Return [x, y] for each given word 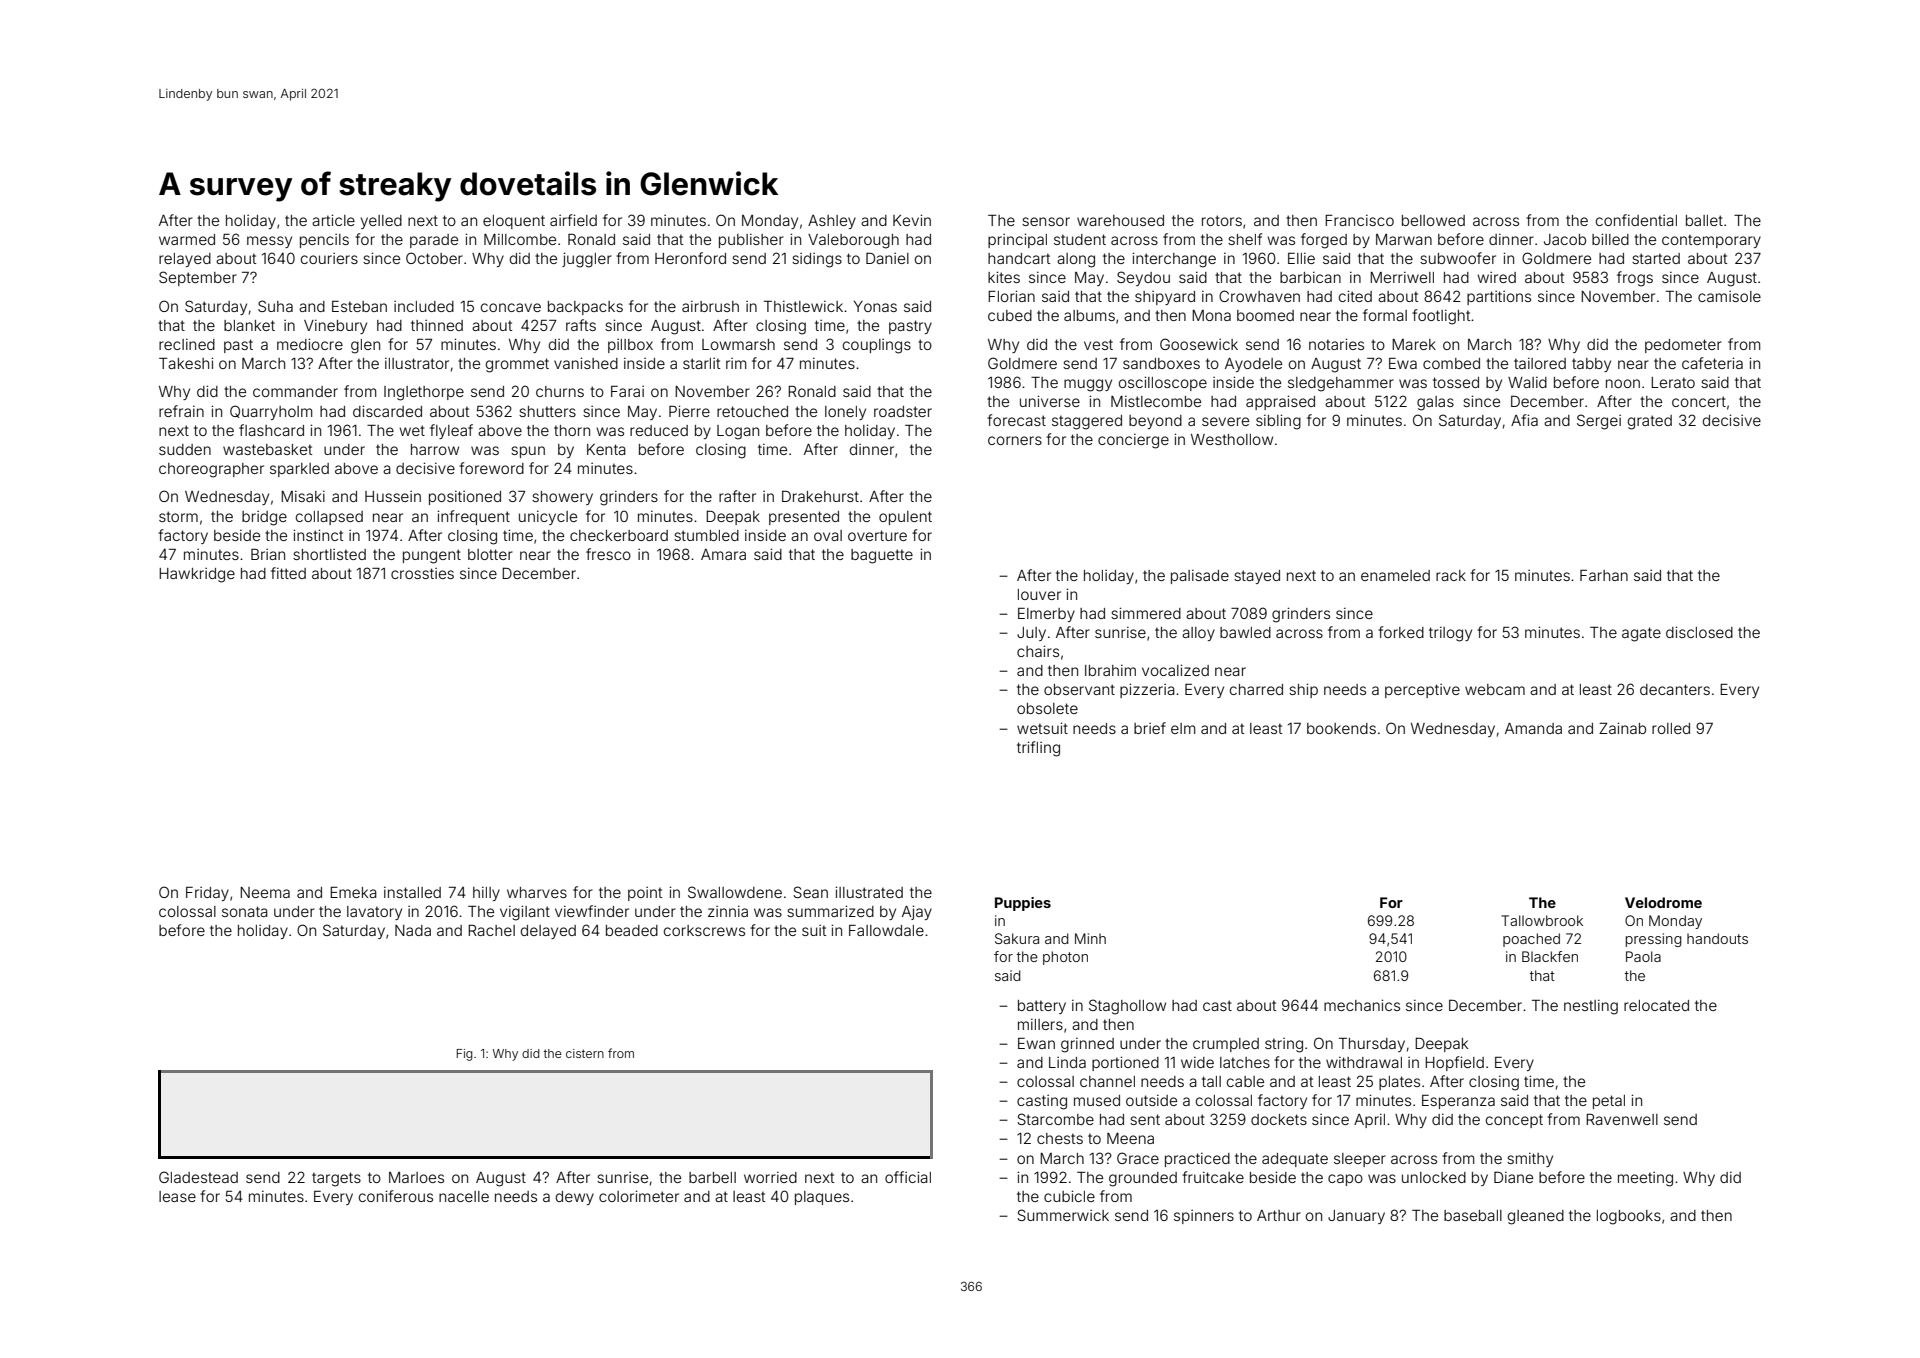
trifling [1038, 749]
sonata [245, 911]
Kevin [912, 220]
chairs [1038, 651]
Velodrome [1663, 902]
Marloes [416, 1177]
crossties [422, 573]
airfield [573, 220]
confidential [1636, 220]
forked [1401, 632]
